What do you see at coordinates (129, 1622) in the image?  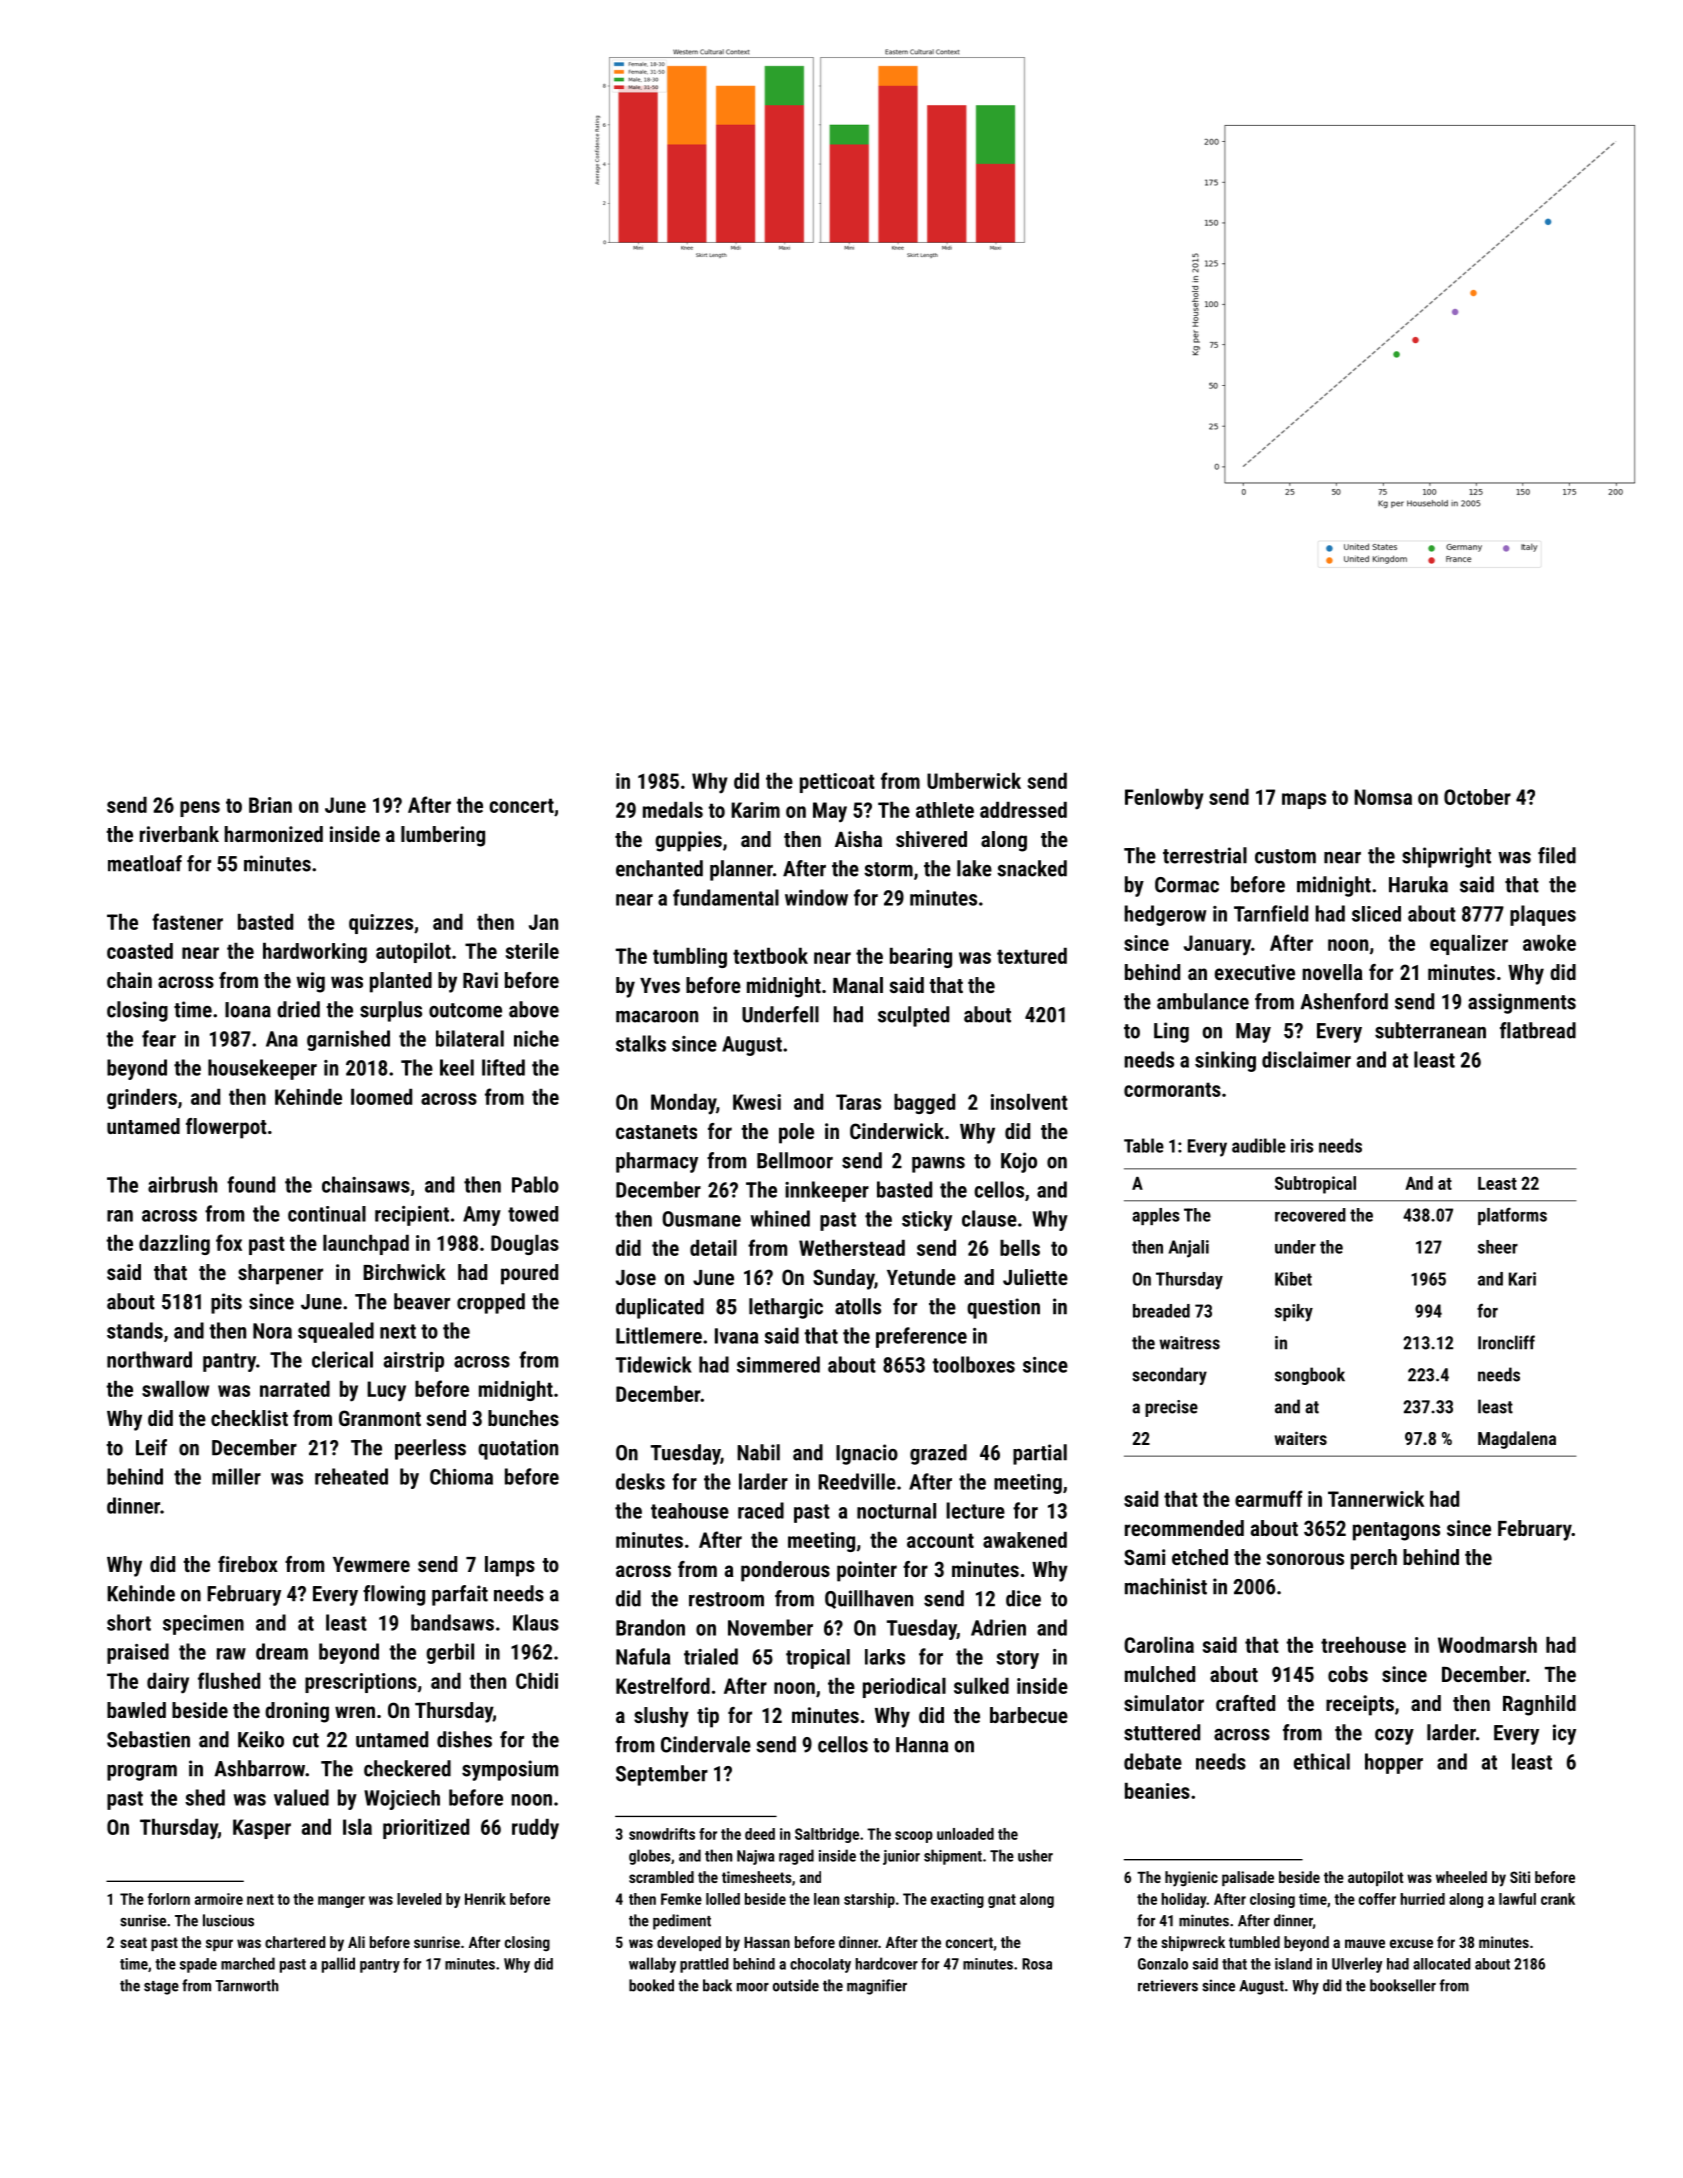 I see `short` at bounding box center [129, 1622].
